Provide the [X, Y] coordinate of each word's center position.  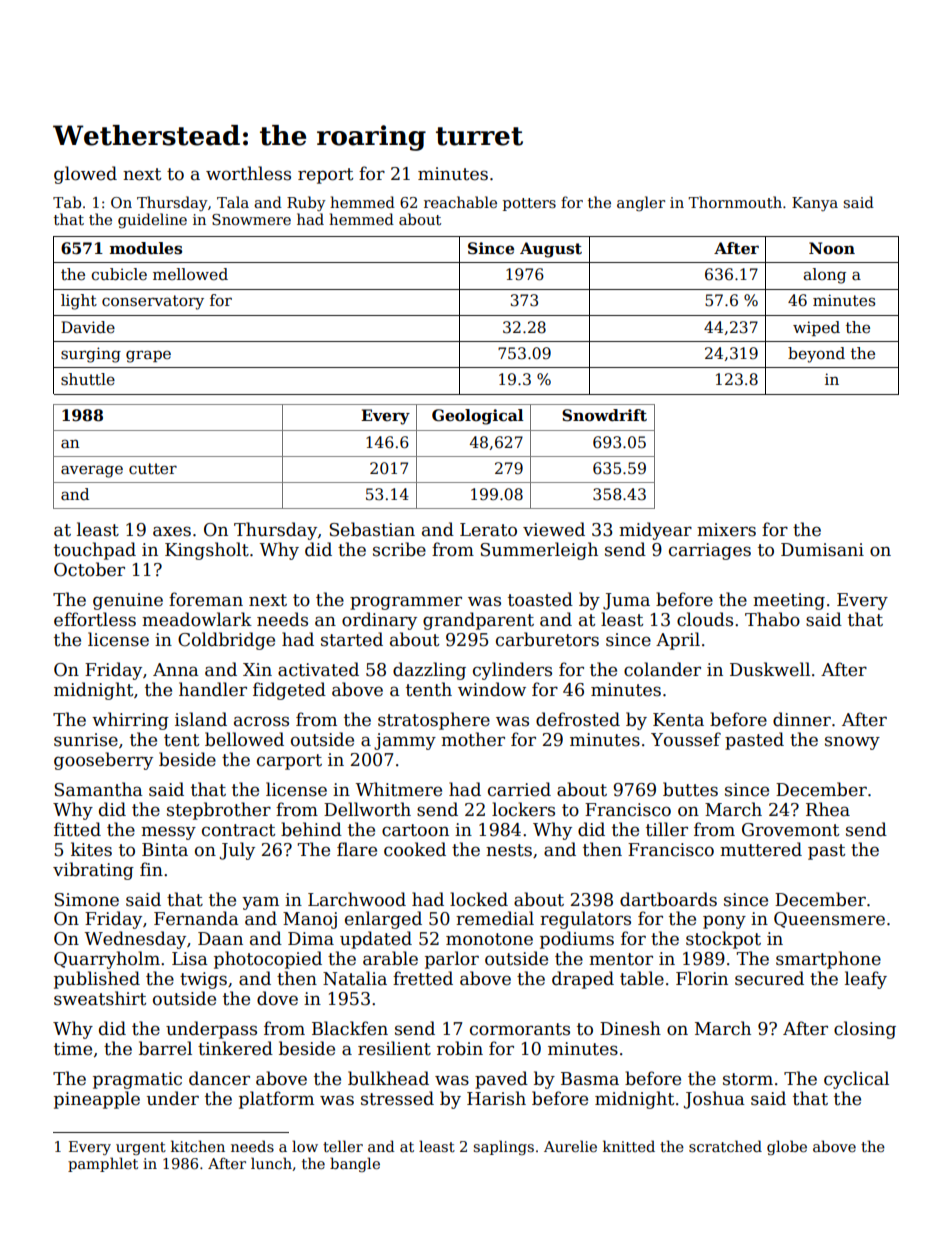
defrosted [578, 719]
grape [148, 356]
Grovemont [790, 830]
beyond [816, 355]
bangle [355, 1164]
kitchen [198, 1146]
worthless [248, 173]
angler [641, 204]
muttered [761, 849]
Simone [86, 900]
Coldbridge [226, 641]
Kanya [815, 204]
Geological [478, 417]
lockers [523, 809]
